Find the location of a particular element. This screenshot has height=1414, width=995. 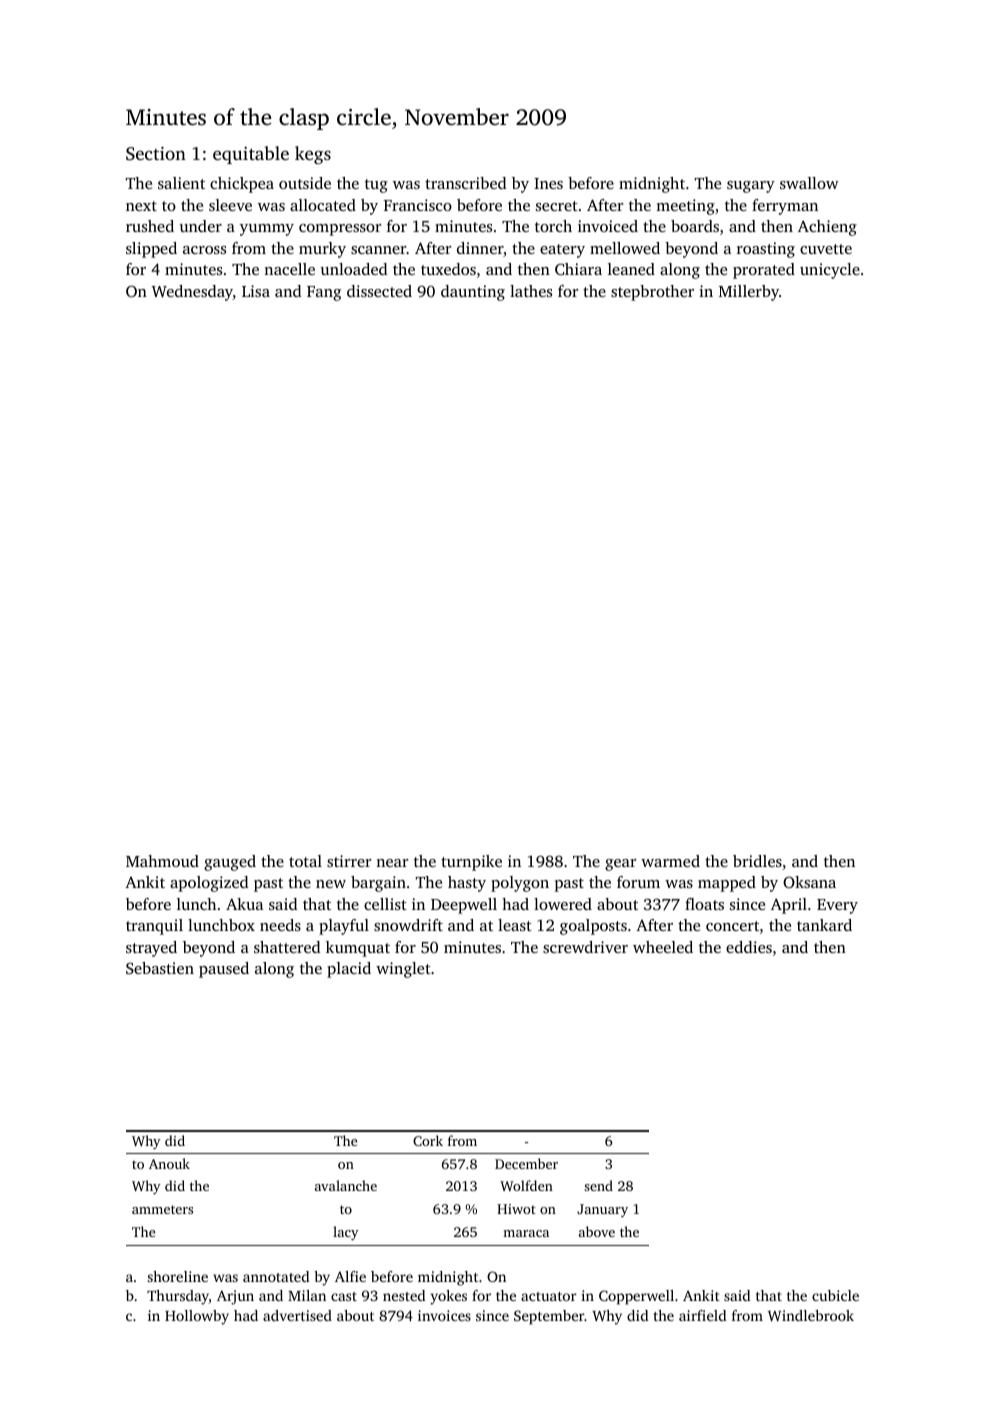

Millerby is located at coordinates (749, 293).
